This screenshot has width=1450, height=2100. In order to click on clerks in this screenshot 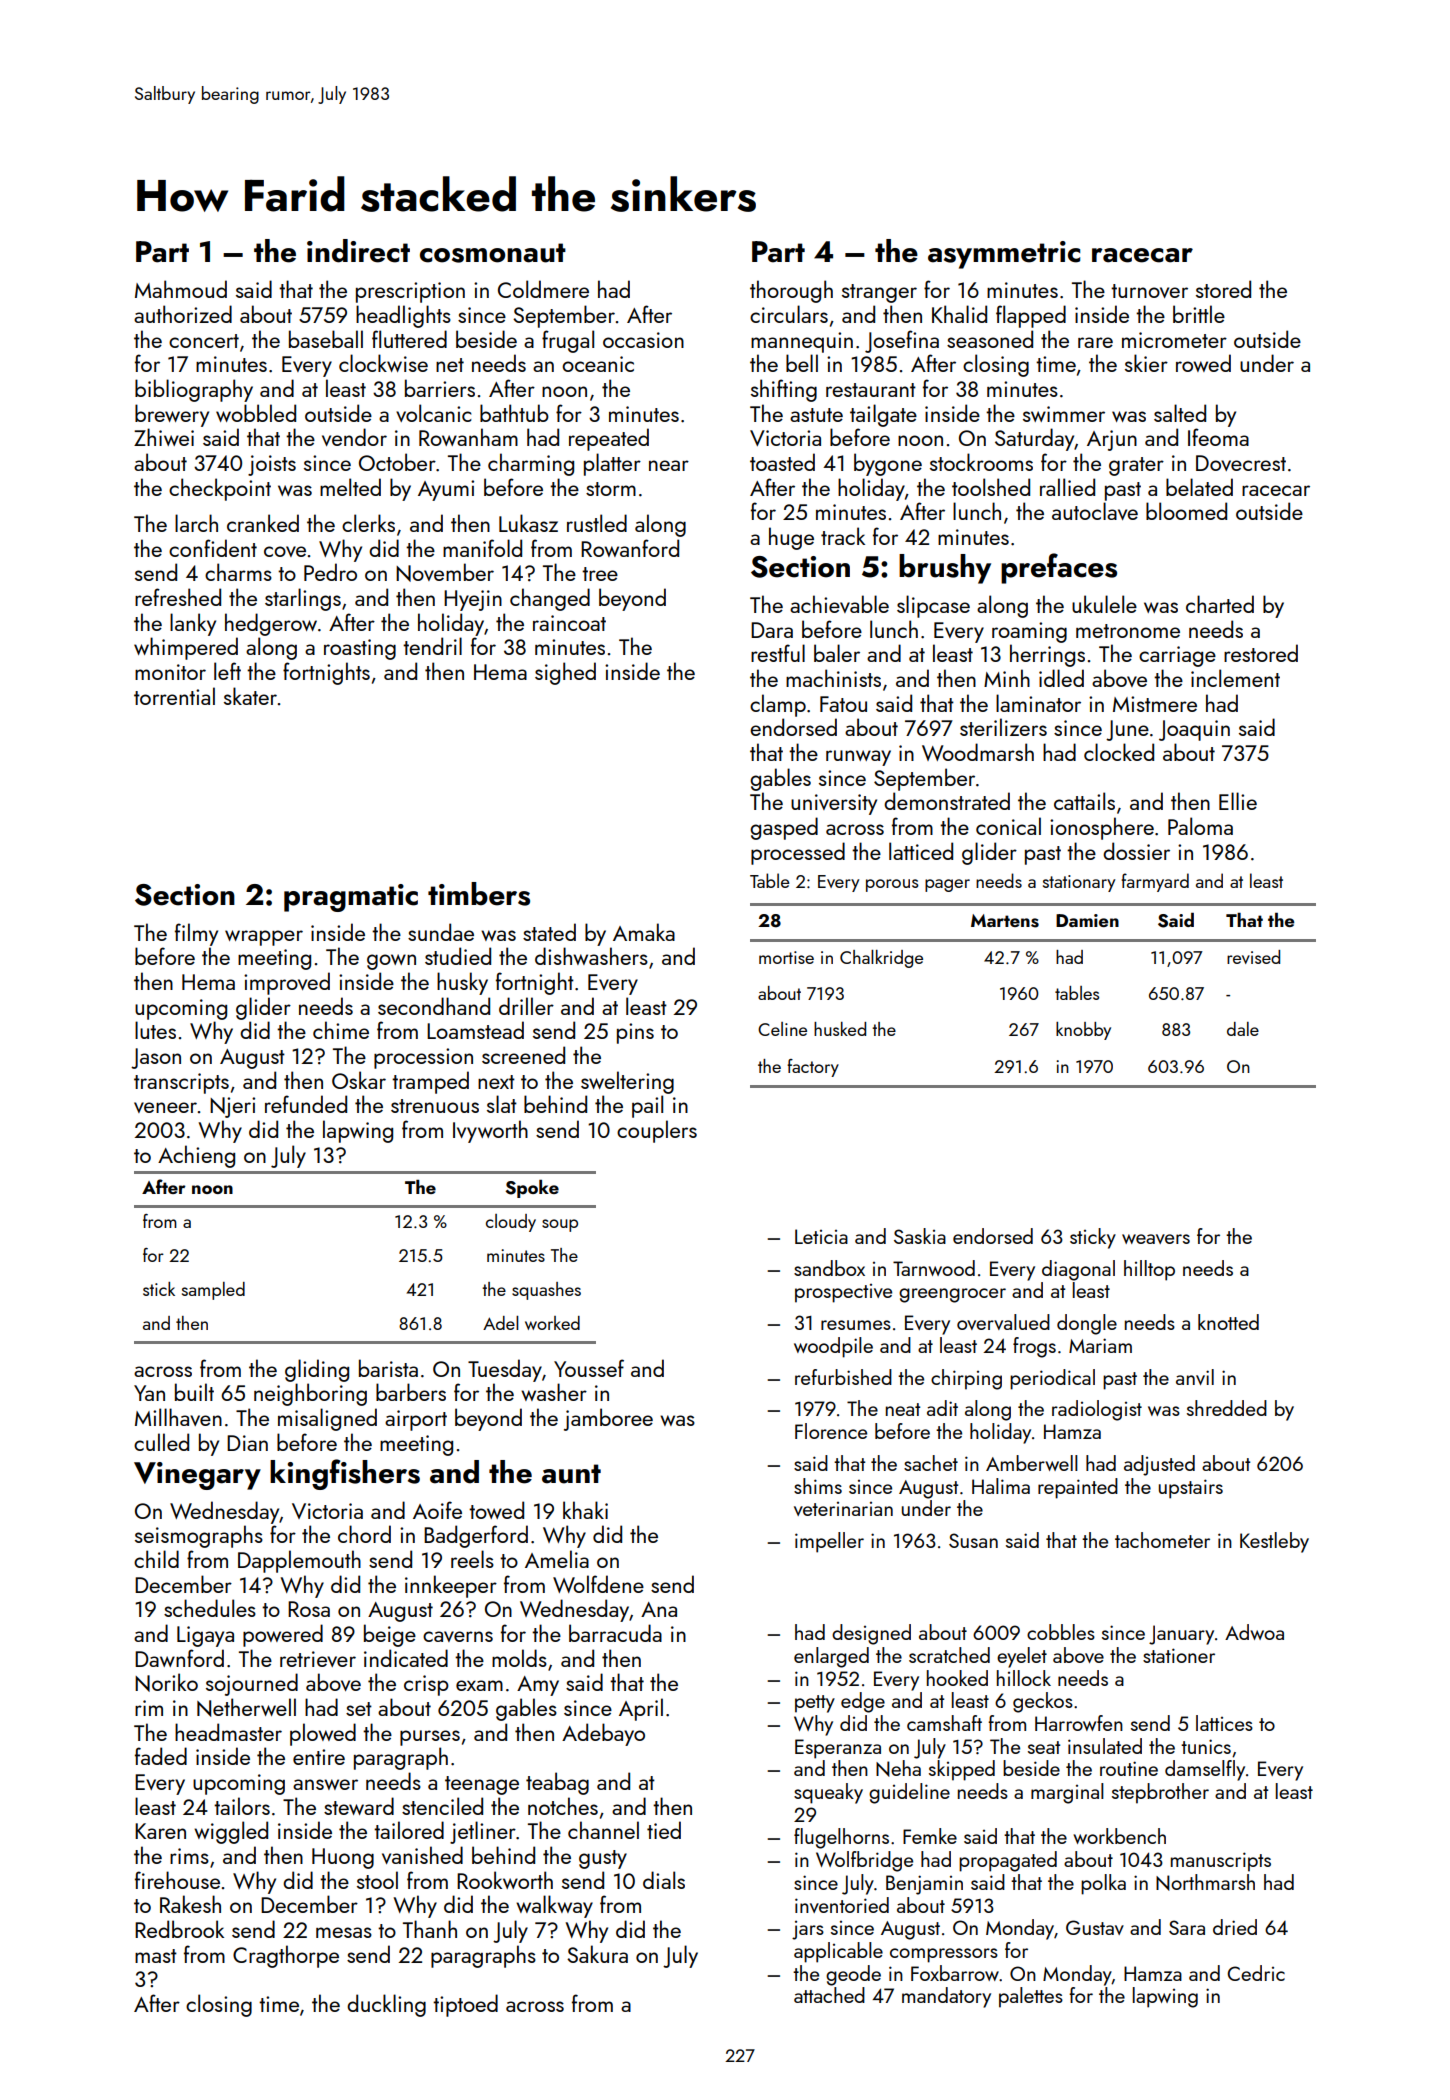, I will do `click(368, 523)`.
